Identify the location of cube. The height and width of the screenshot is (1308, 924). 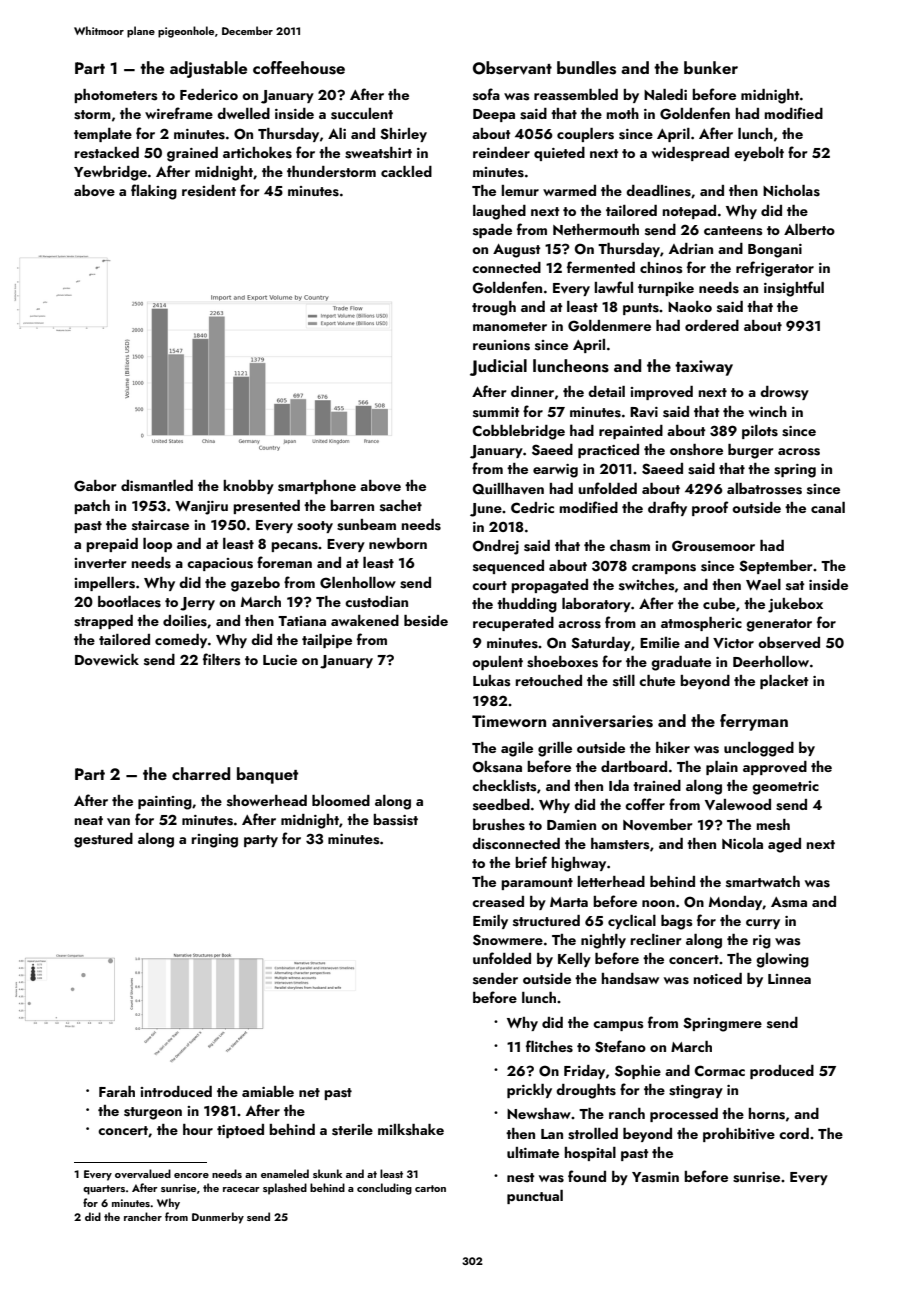
(719, 603).
